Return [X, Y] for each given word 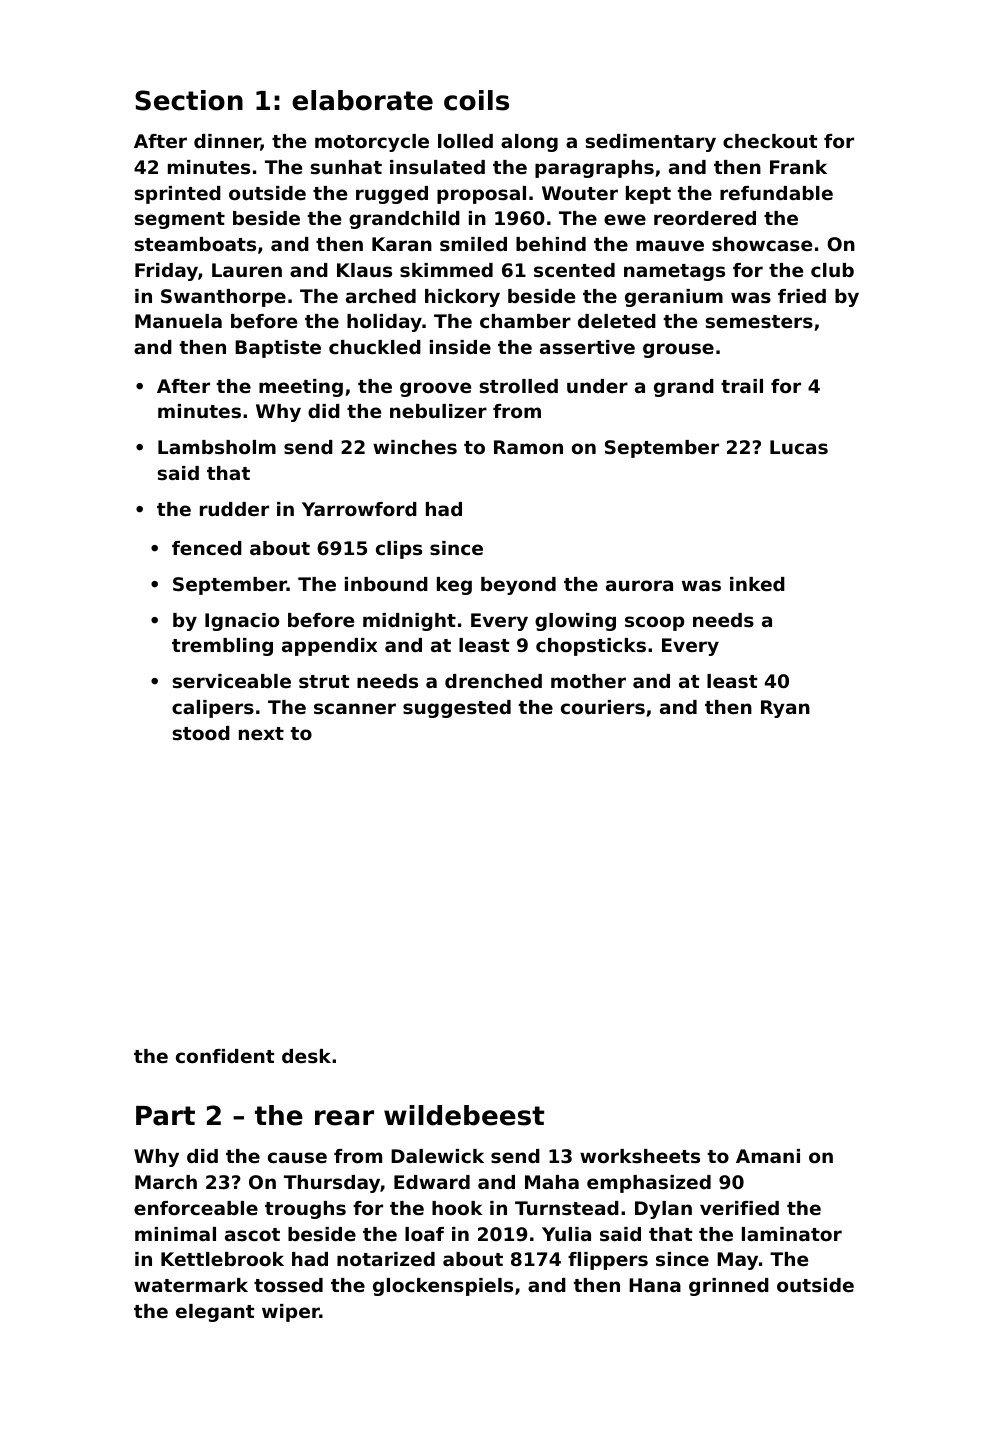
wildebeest [464, 1115]
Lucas [799, 447]
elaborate [362, 100]
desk [306, 1056]
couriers [603, 707]
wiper [291, 1313]
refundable [776, 193]
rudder [234, 509]
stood [201, 733]
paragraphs [594, 169]
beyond [518, 586]
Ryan [785, 709]
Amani [768, 1156]
